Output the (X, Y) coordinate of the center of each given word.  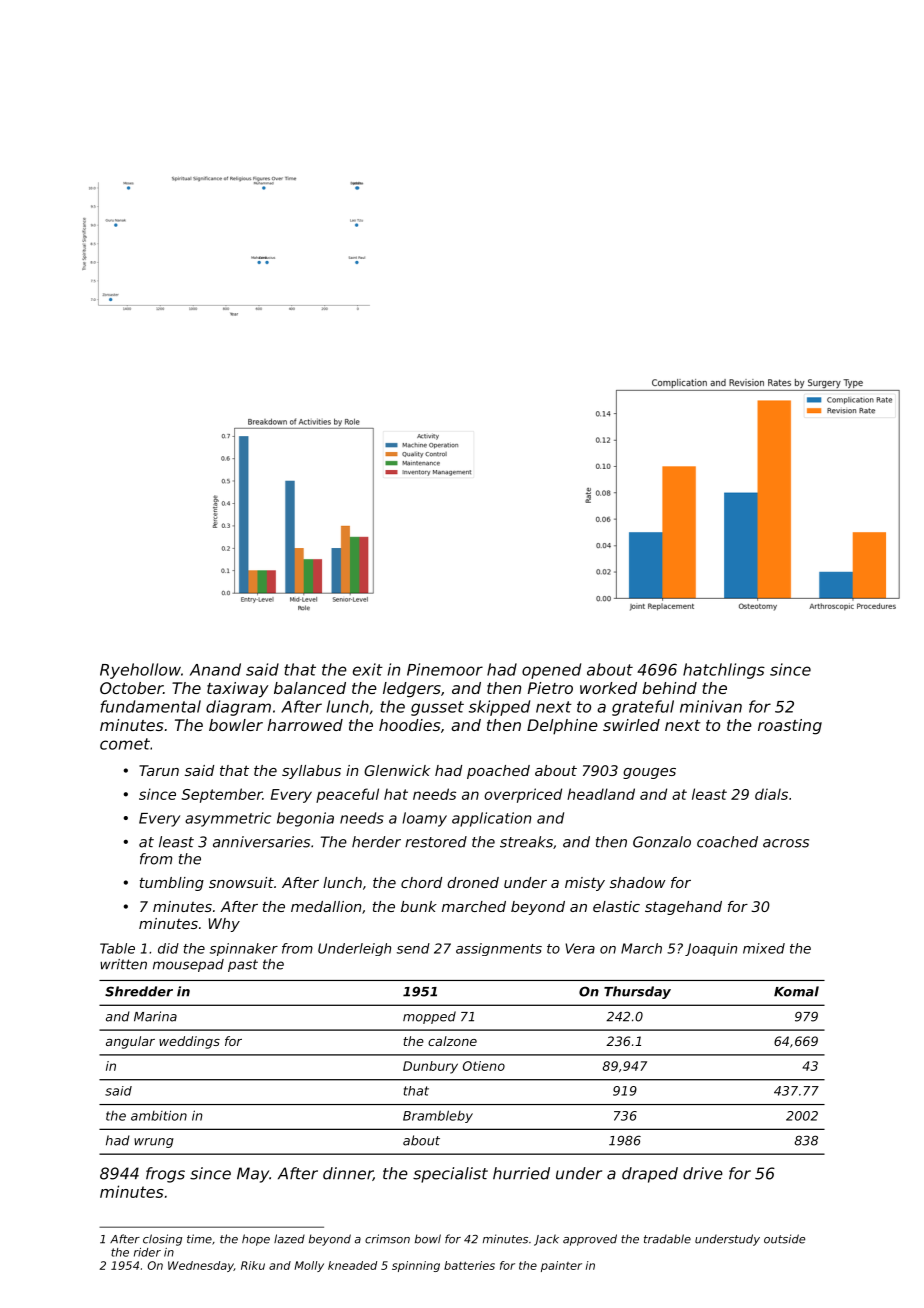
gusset (437, 708)
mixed (764, 948)
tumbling (172, 884)
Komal (796, 991)
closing (162, 1240)
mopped (429, 1017)
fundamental (151, 706)
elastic (616, 906)
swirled (631, 725)
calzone (452, 1041)
